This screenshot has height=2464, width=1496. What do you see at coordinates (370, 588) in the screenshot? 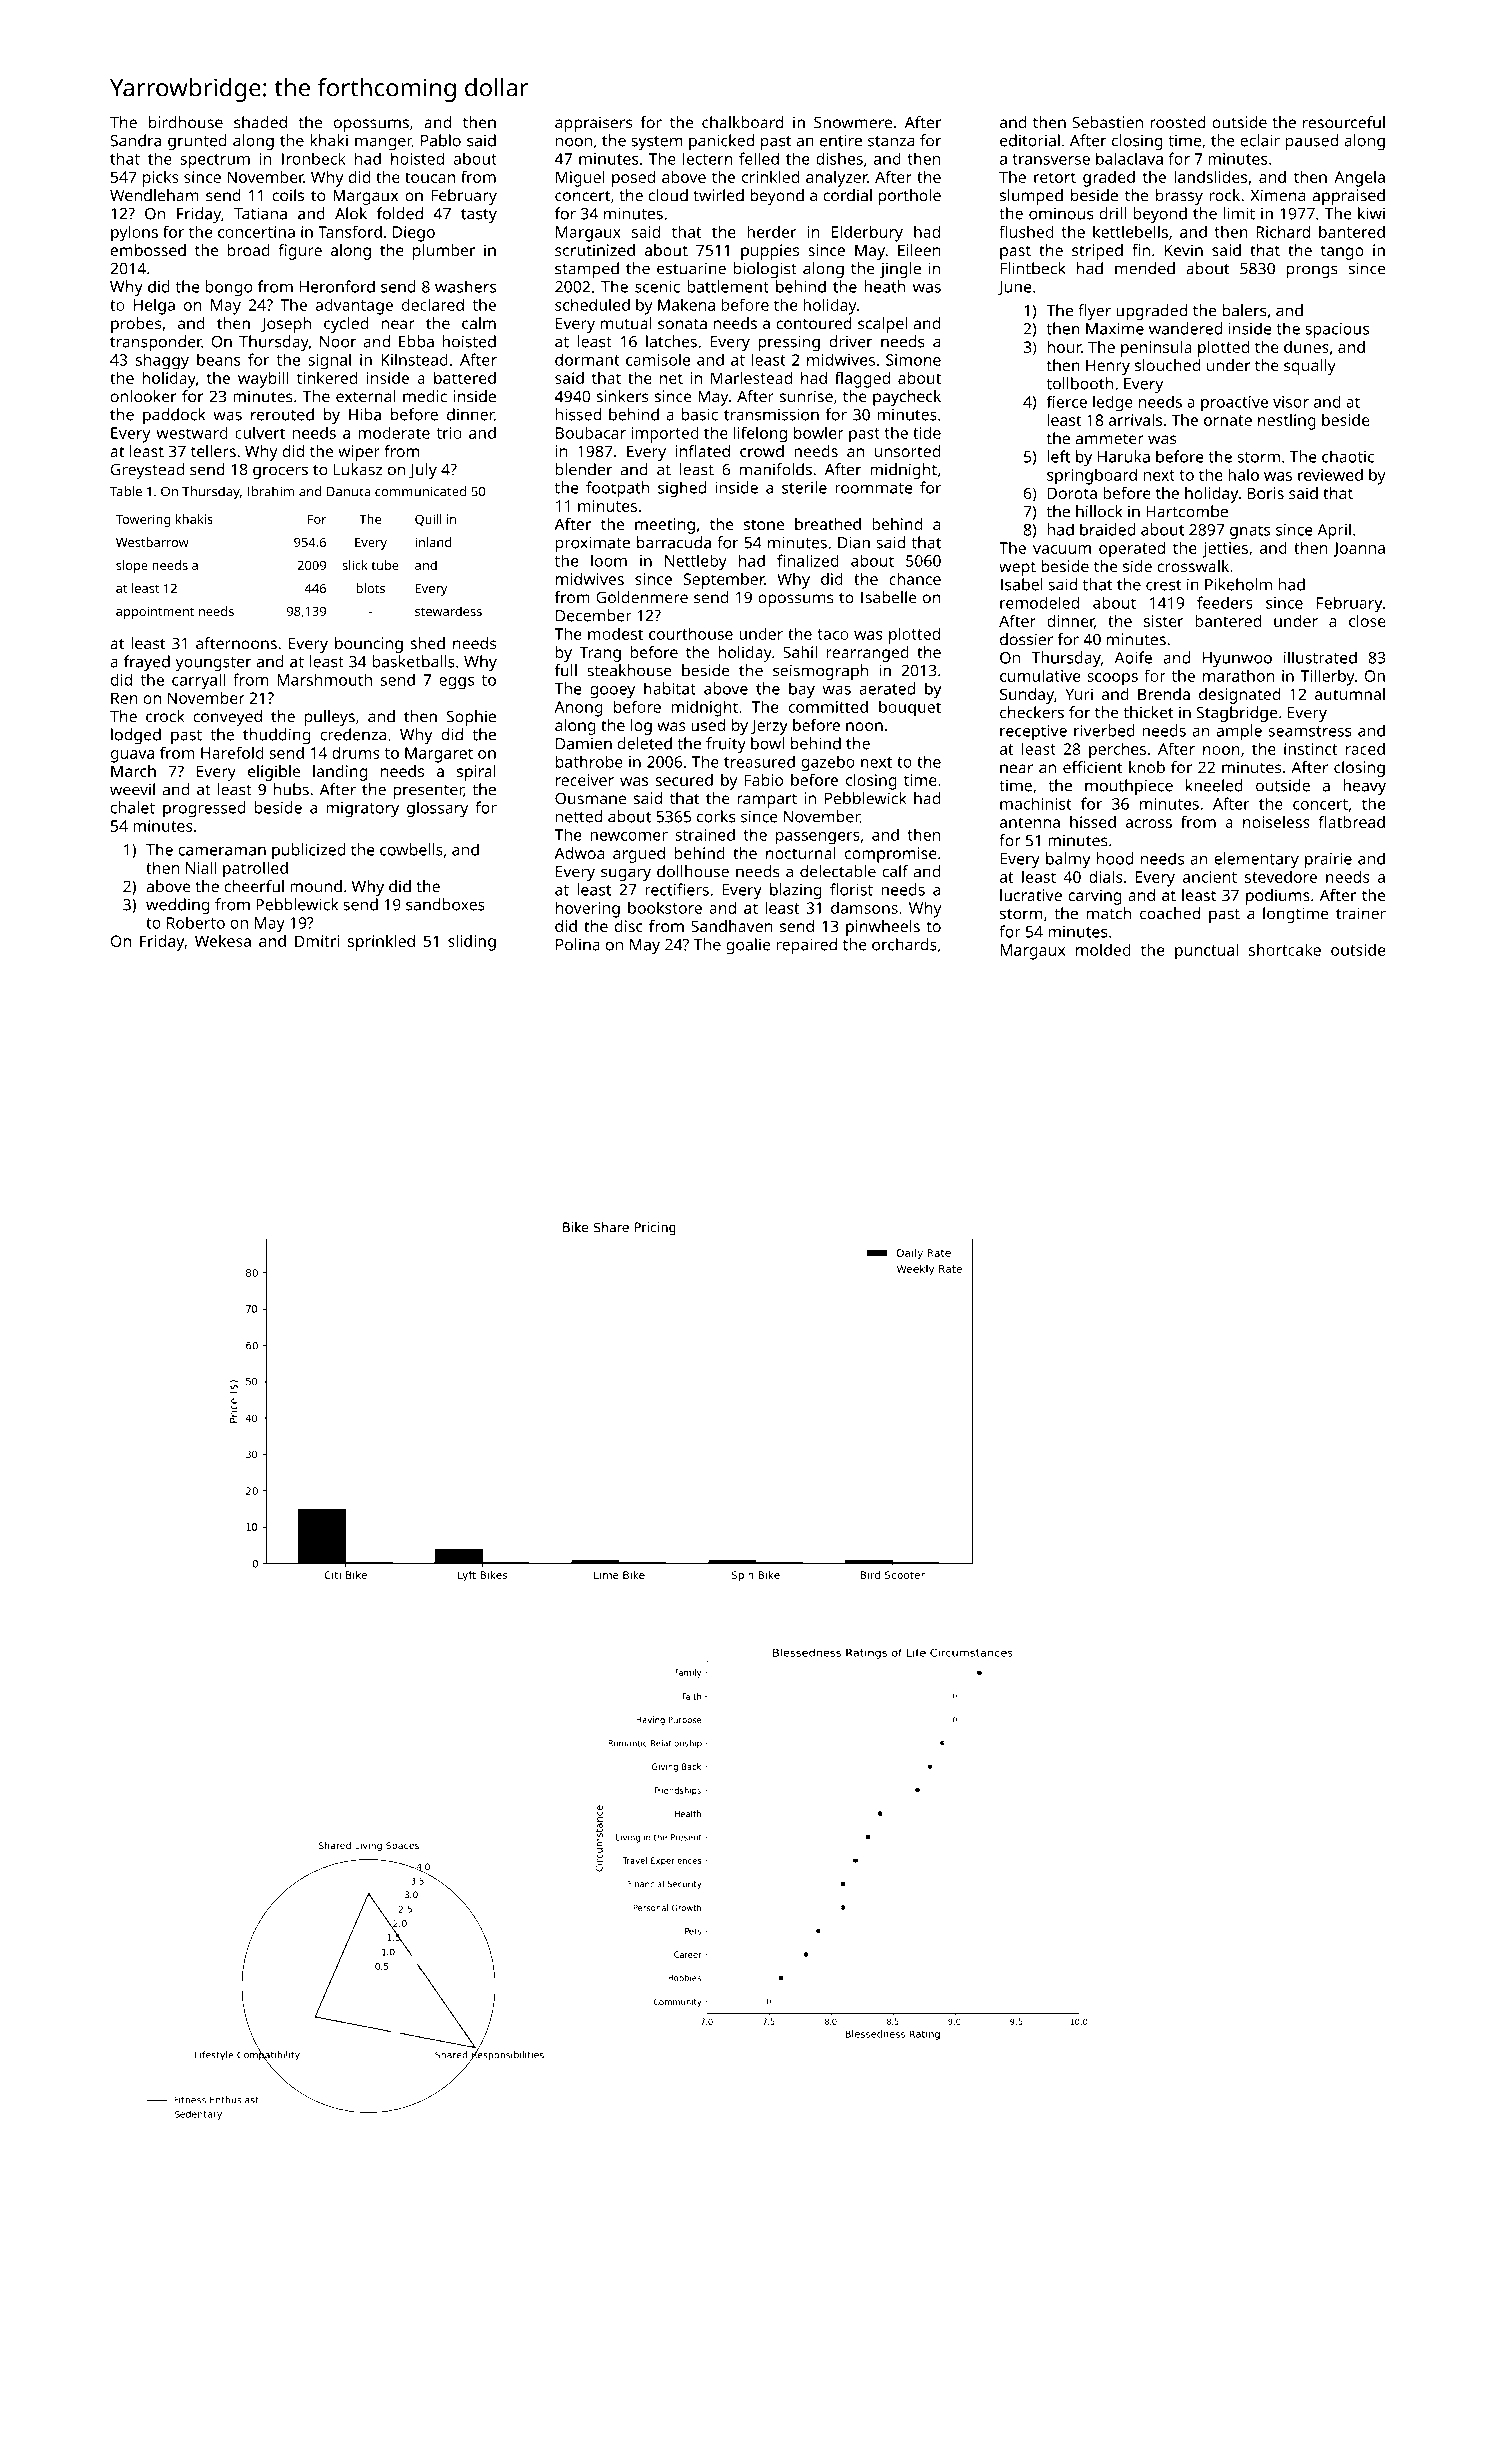
I see `blots` at bounding box center [370, 588].
